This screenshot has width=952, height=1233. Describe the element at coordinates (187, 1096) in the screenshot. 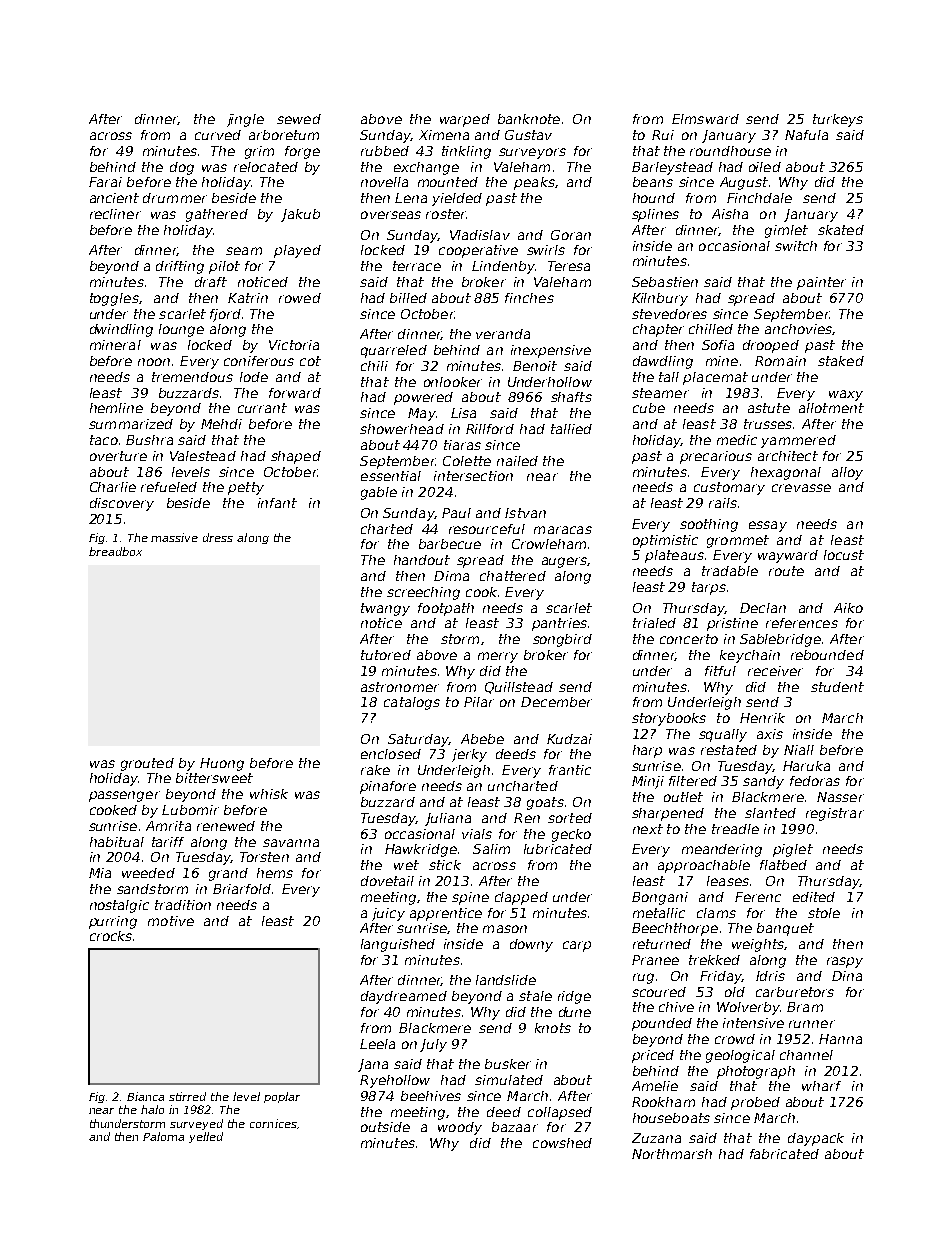

I see `stirred` at that location.
